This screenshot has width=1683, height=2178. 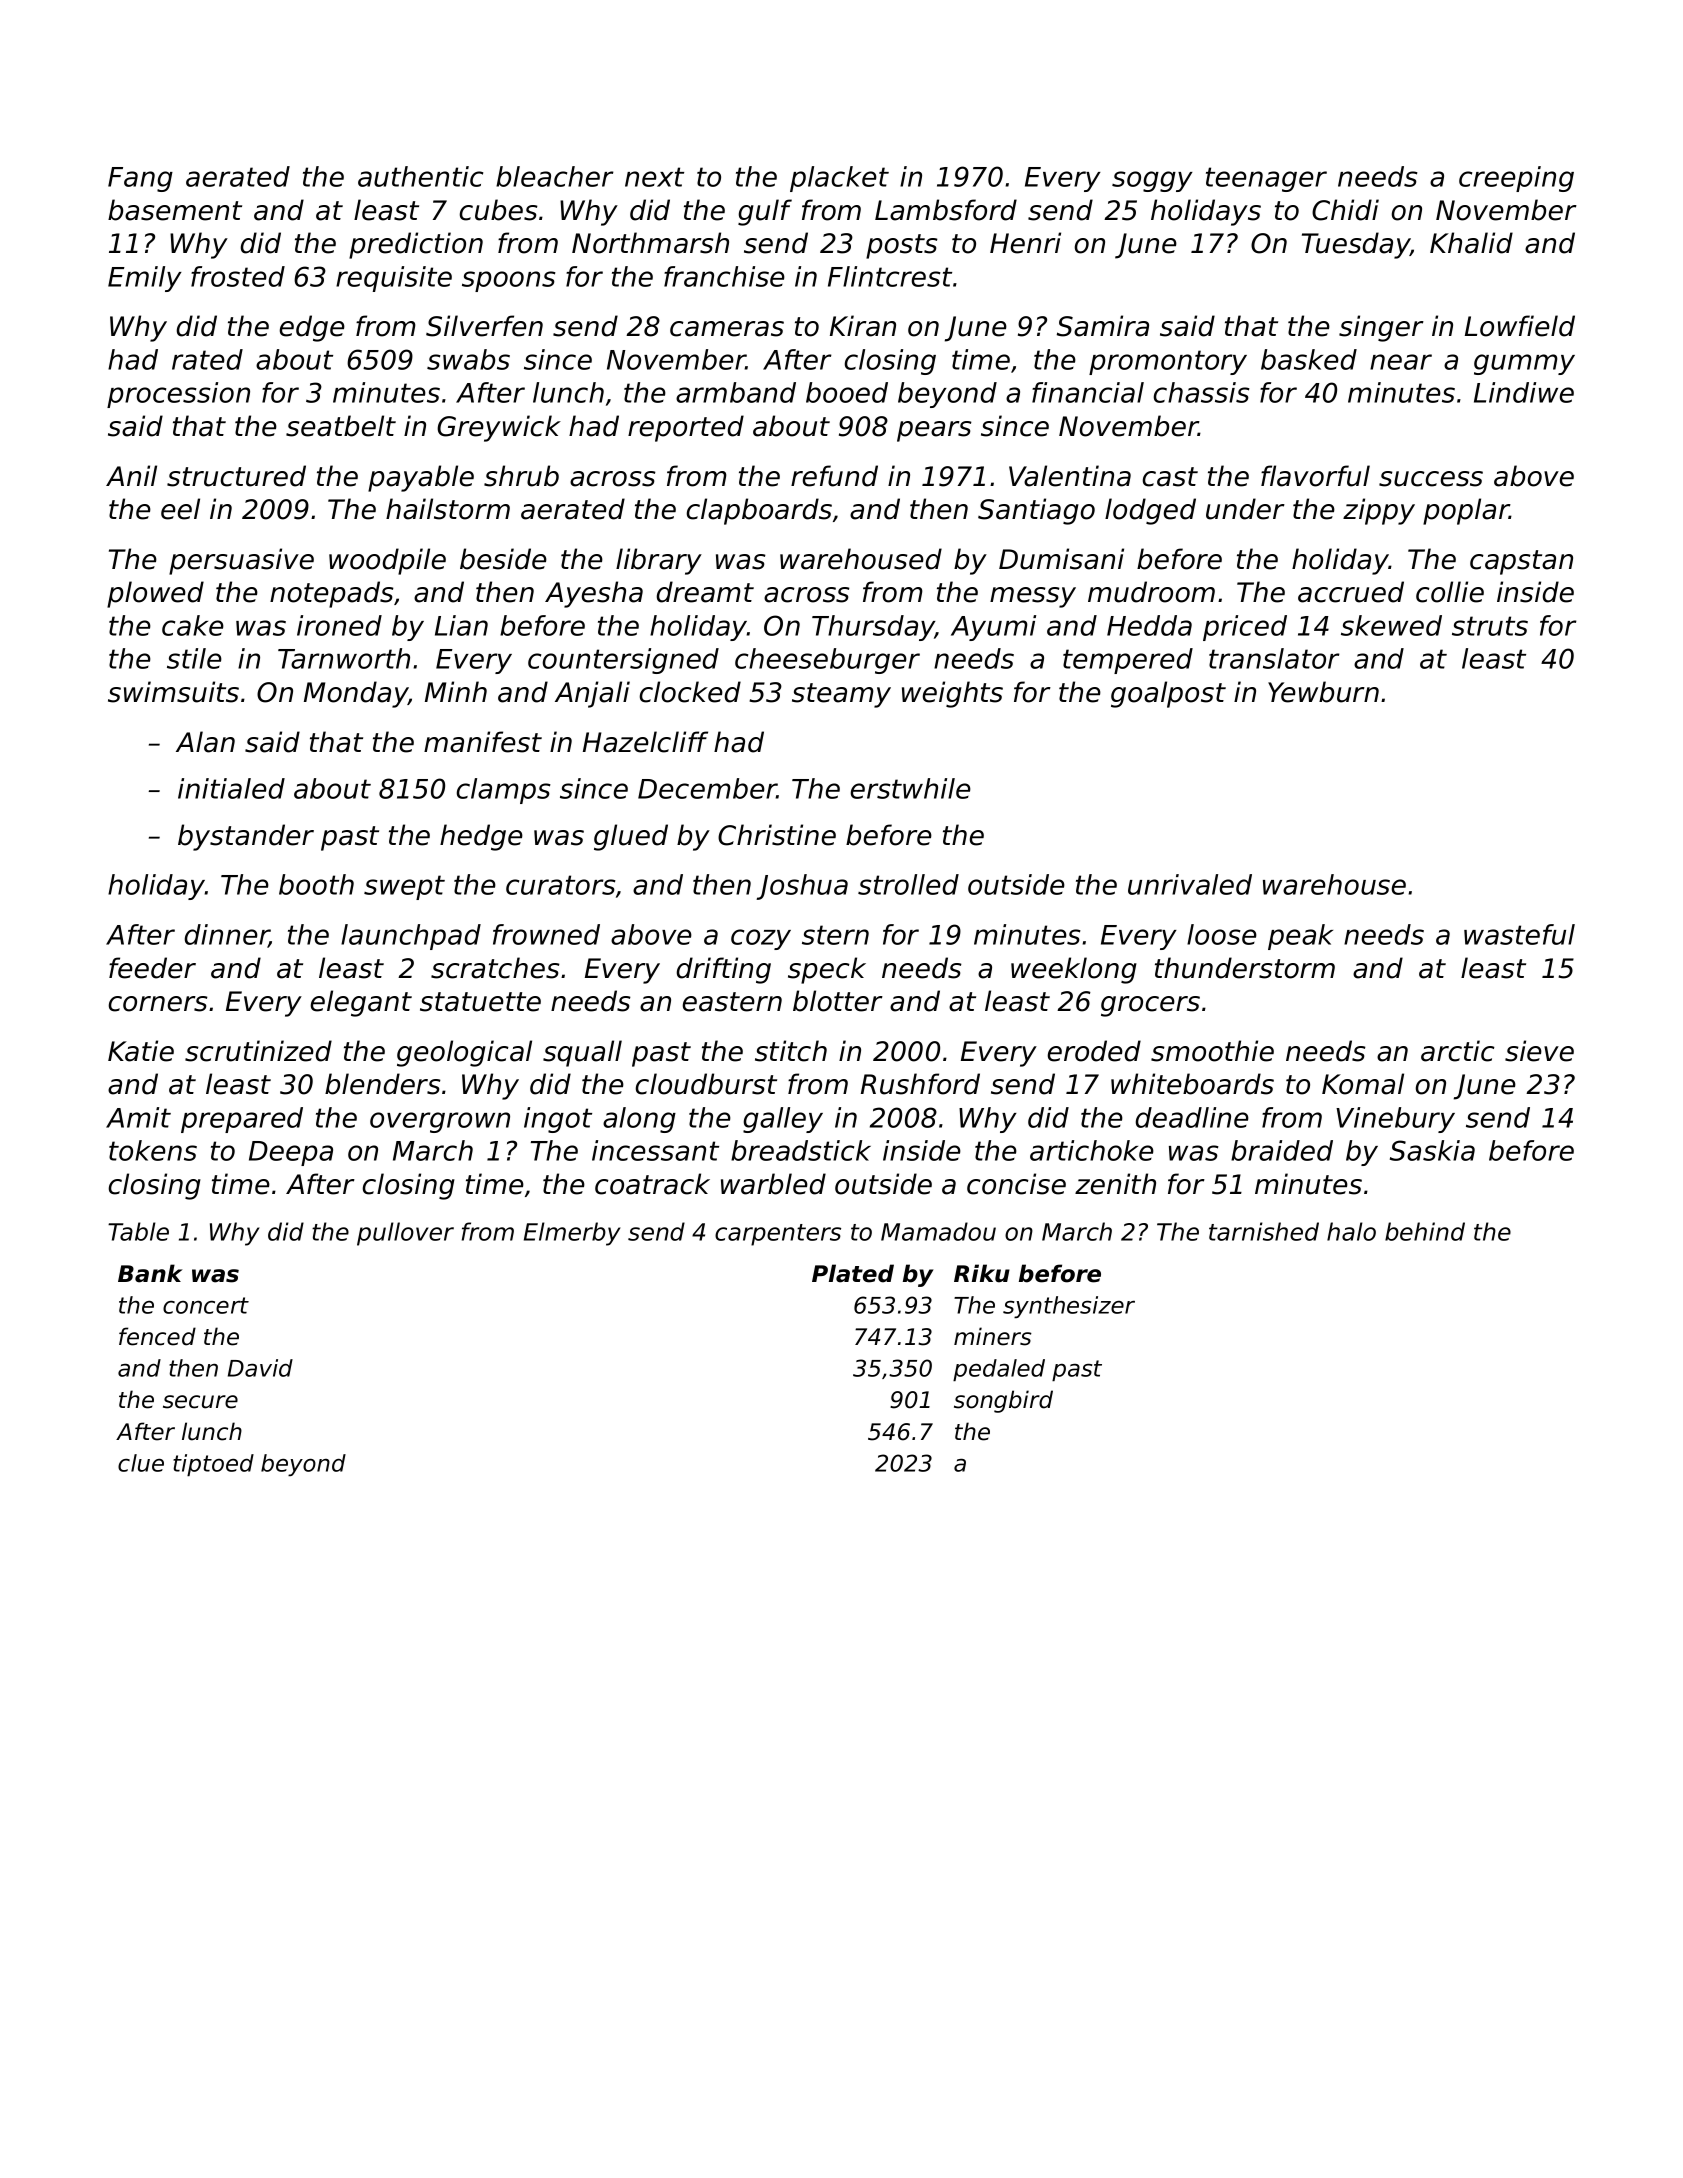 I want to click on pedaled, so click(x=999, y=1370).
